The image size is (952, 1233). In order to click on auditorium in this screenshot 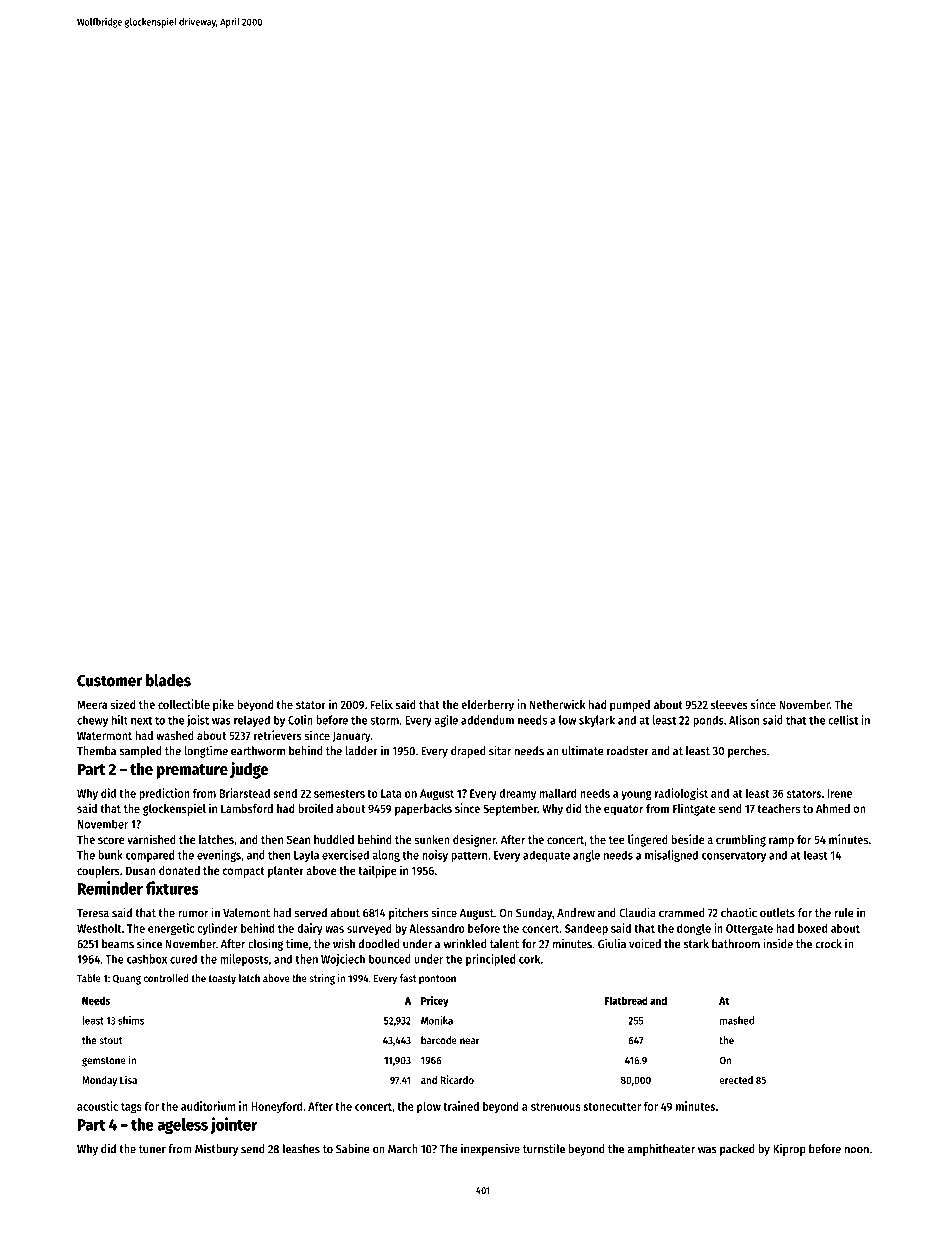, I will do `click(208, 1106)`.
